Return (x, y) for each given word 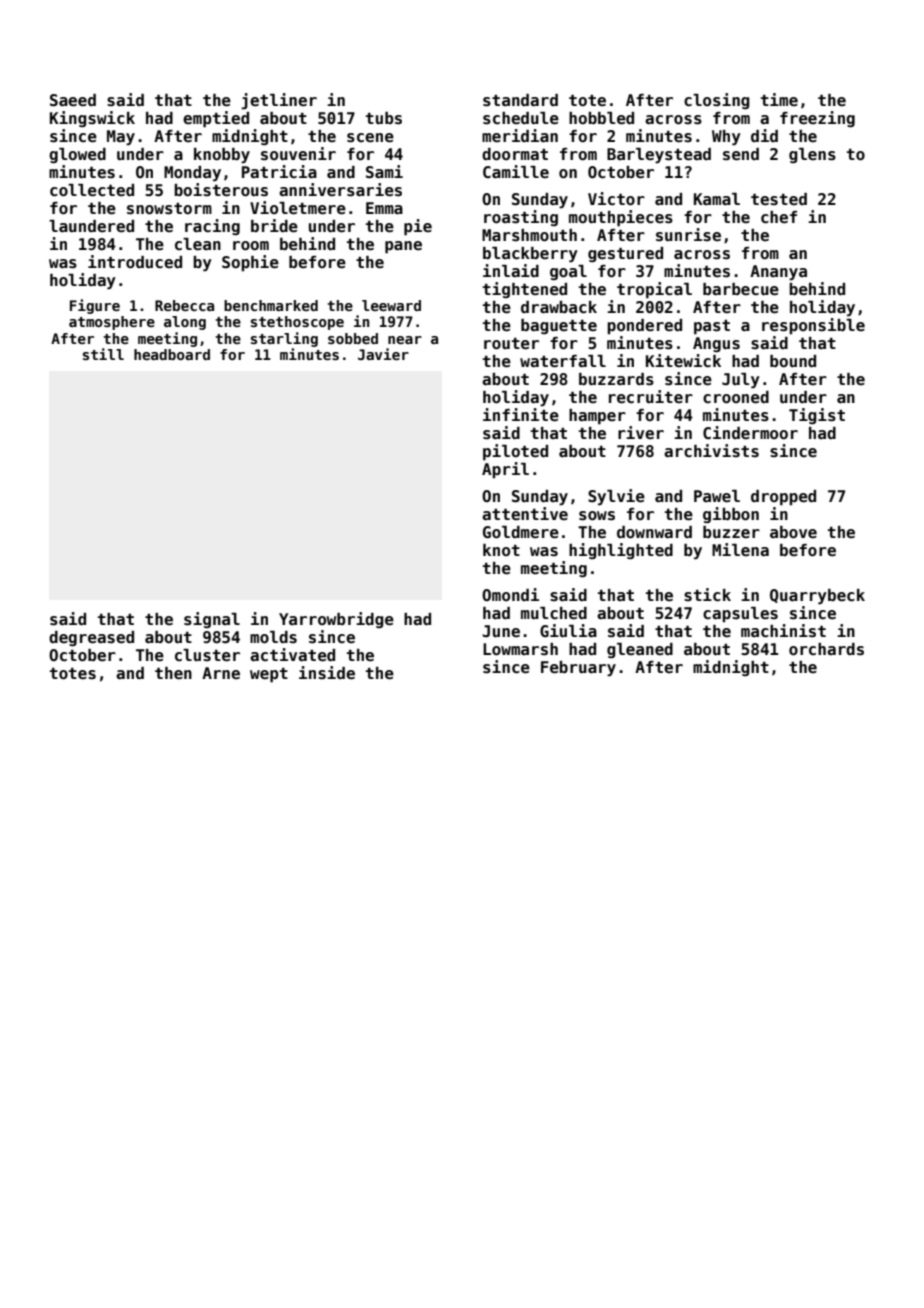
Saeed (73, 100)
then (173, 673)
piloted (515, 452)
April (505, 470)
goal (568, 272)
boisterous (221, 190)
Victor (616, 199)
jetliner (279, 101)
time (779, 99)
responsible (813, 326)
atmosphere (112, 323)
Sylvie (616, 497)
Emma (384, 208)
